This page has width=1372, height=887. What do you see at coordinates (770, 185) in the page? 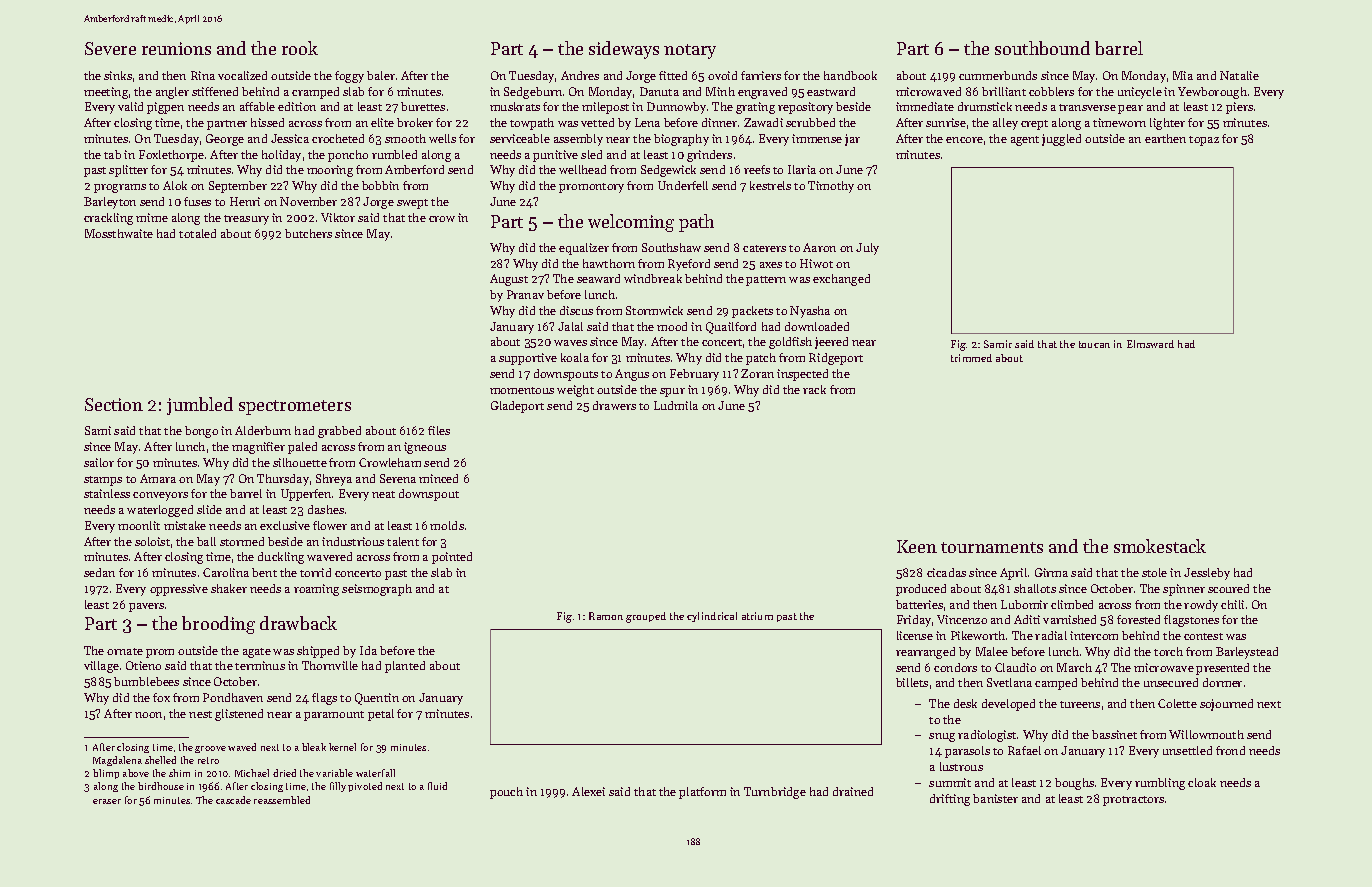
I see `kestrels` at bounding box center [770, 185].
